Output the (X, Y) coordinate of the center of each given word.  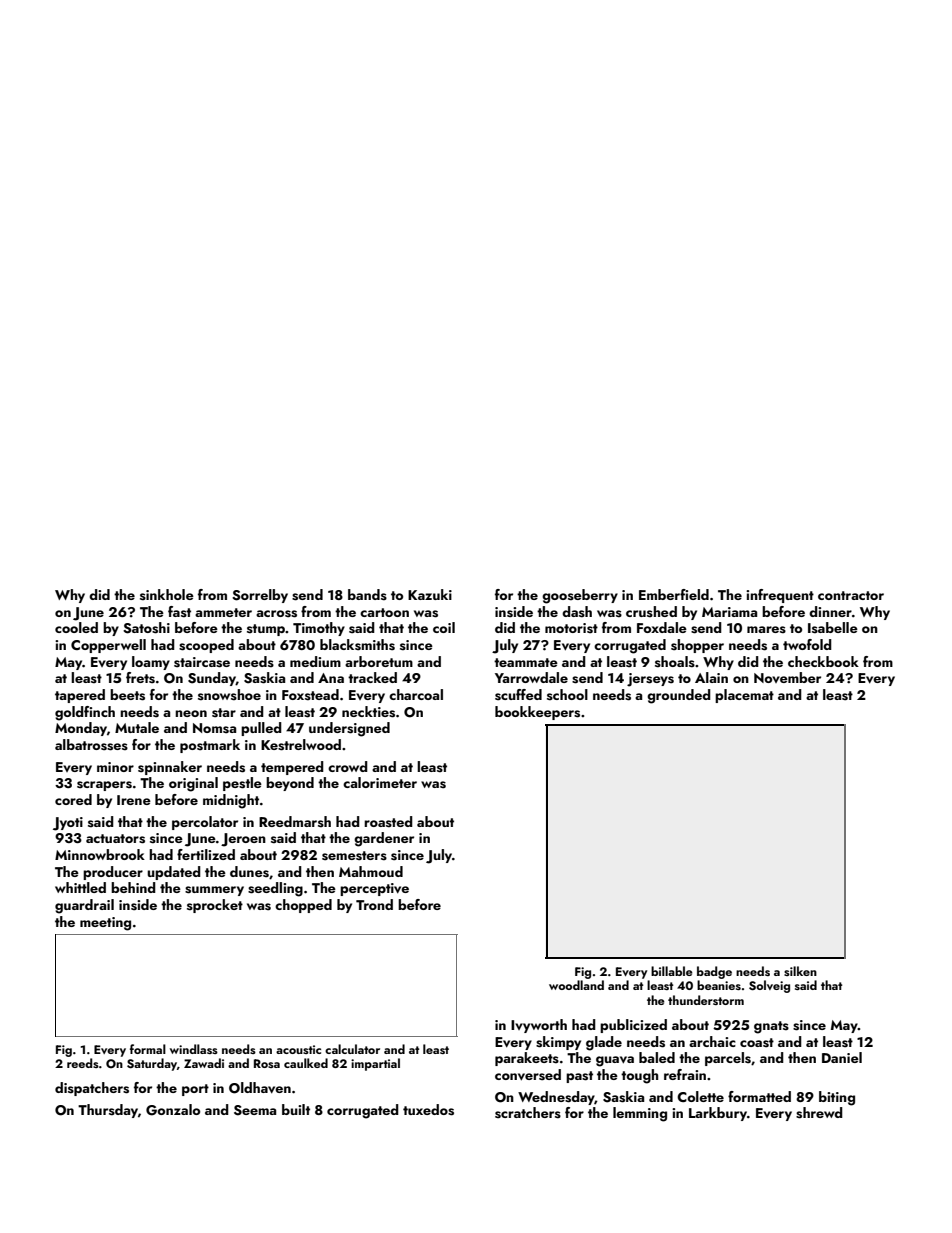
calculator (352, 1049)
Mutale (137, 727)
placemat (744, 696)
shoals (675, 662)
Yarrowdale (531, 677)
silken (800, 971)
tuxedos (428, 1110)
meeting (105, 924)
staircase (202, 662)
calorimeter (380, 782)
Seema (255, 1110)
